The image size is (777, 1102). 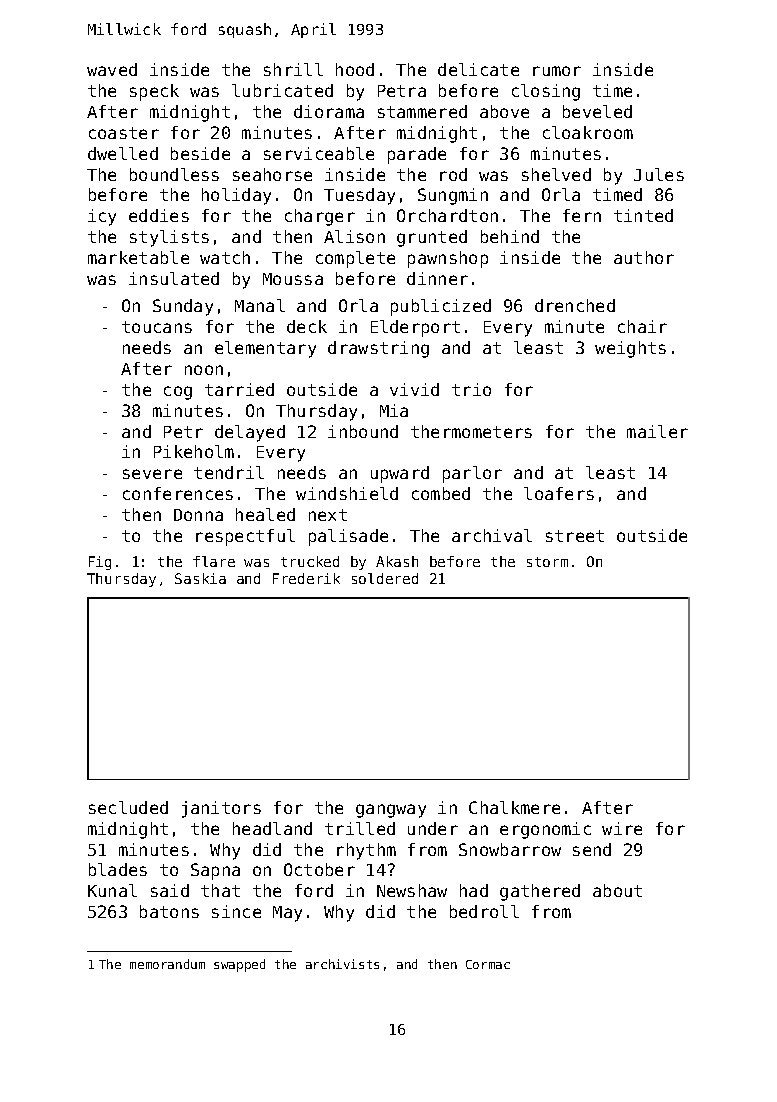 What do you see at coordinates (422, 111) in the document?
I see `stammered` at bounding box center [422, 111].
